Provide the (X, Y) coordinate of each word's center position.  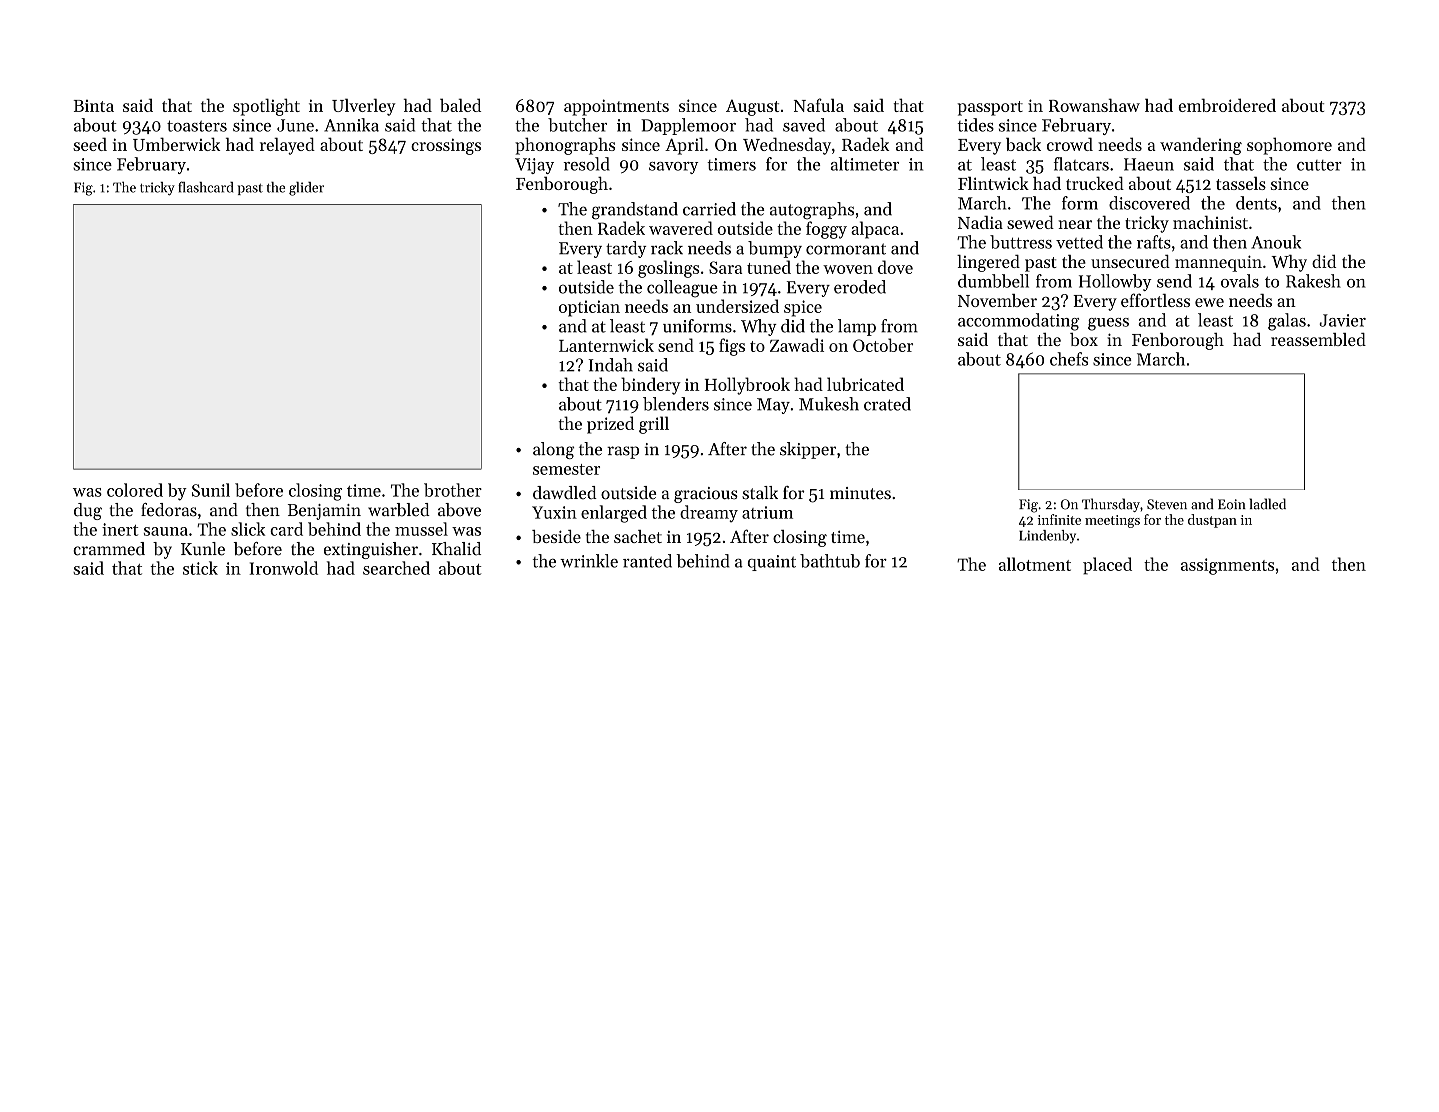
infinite (1059, 519)
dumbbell (993, 281)
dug (88, 511)
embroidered (1227, 105)
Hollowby (1115, 282)
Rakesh (1313, 281)
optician (589, 308)
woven (848, 269)
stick (200, 568)
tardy (626, 249)
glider (306, 189)
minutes (860, 493)
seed (90, 144)
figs (732, 347)
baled (460, 105)
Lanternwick (606, 345)
